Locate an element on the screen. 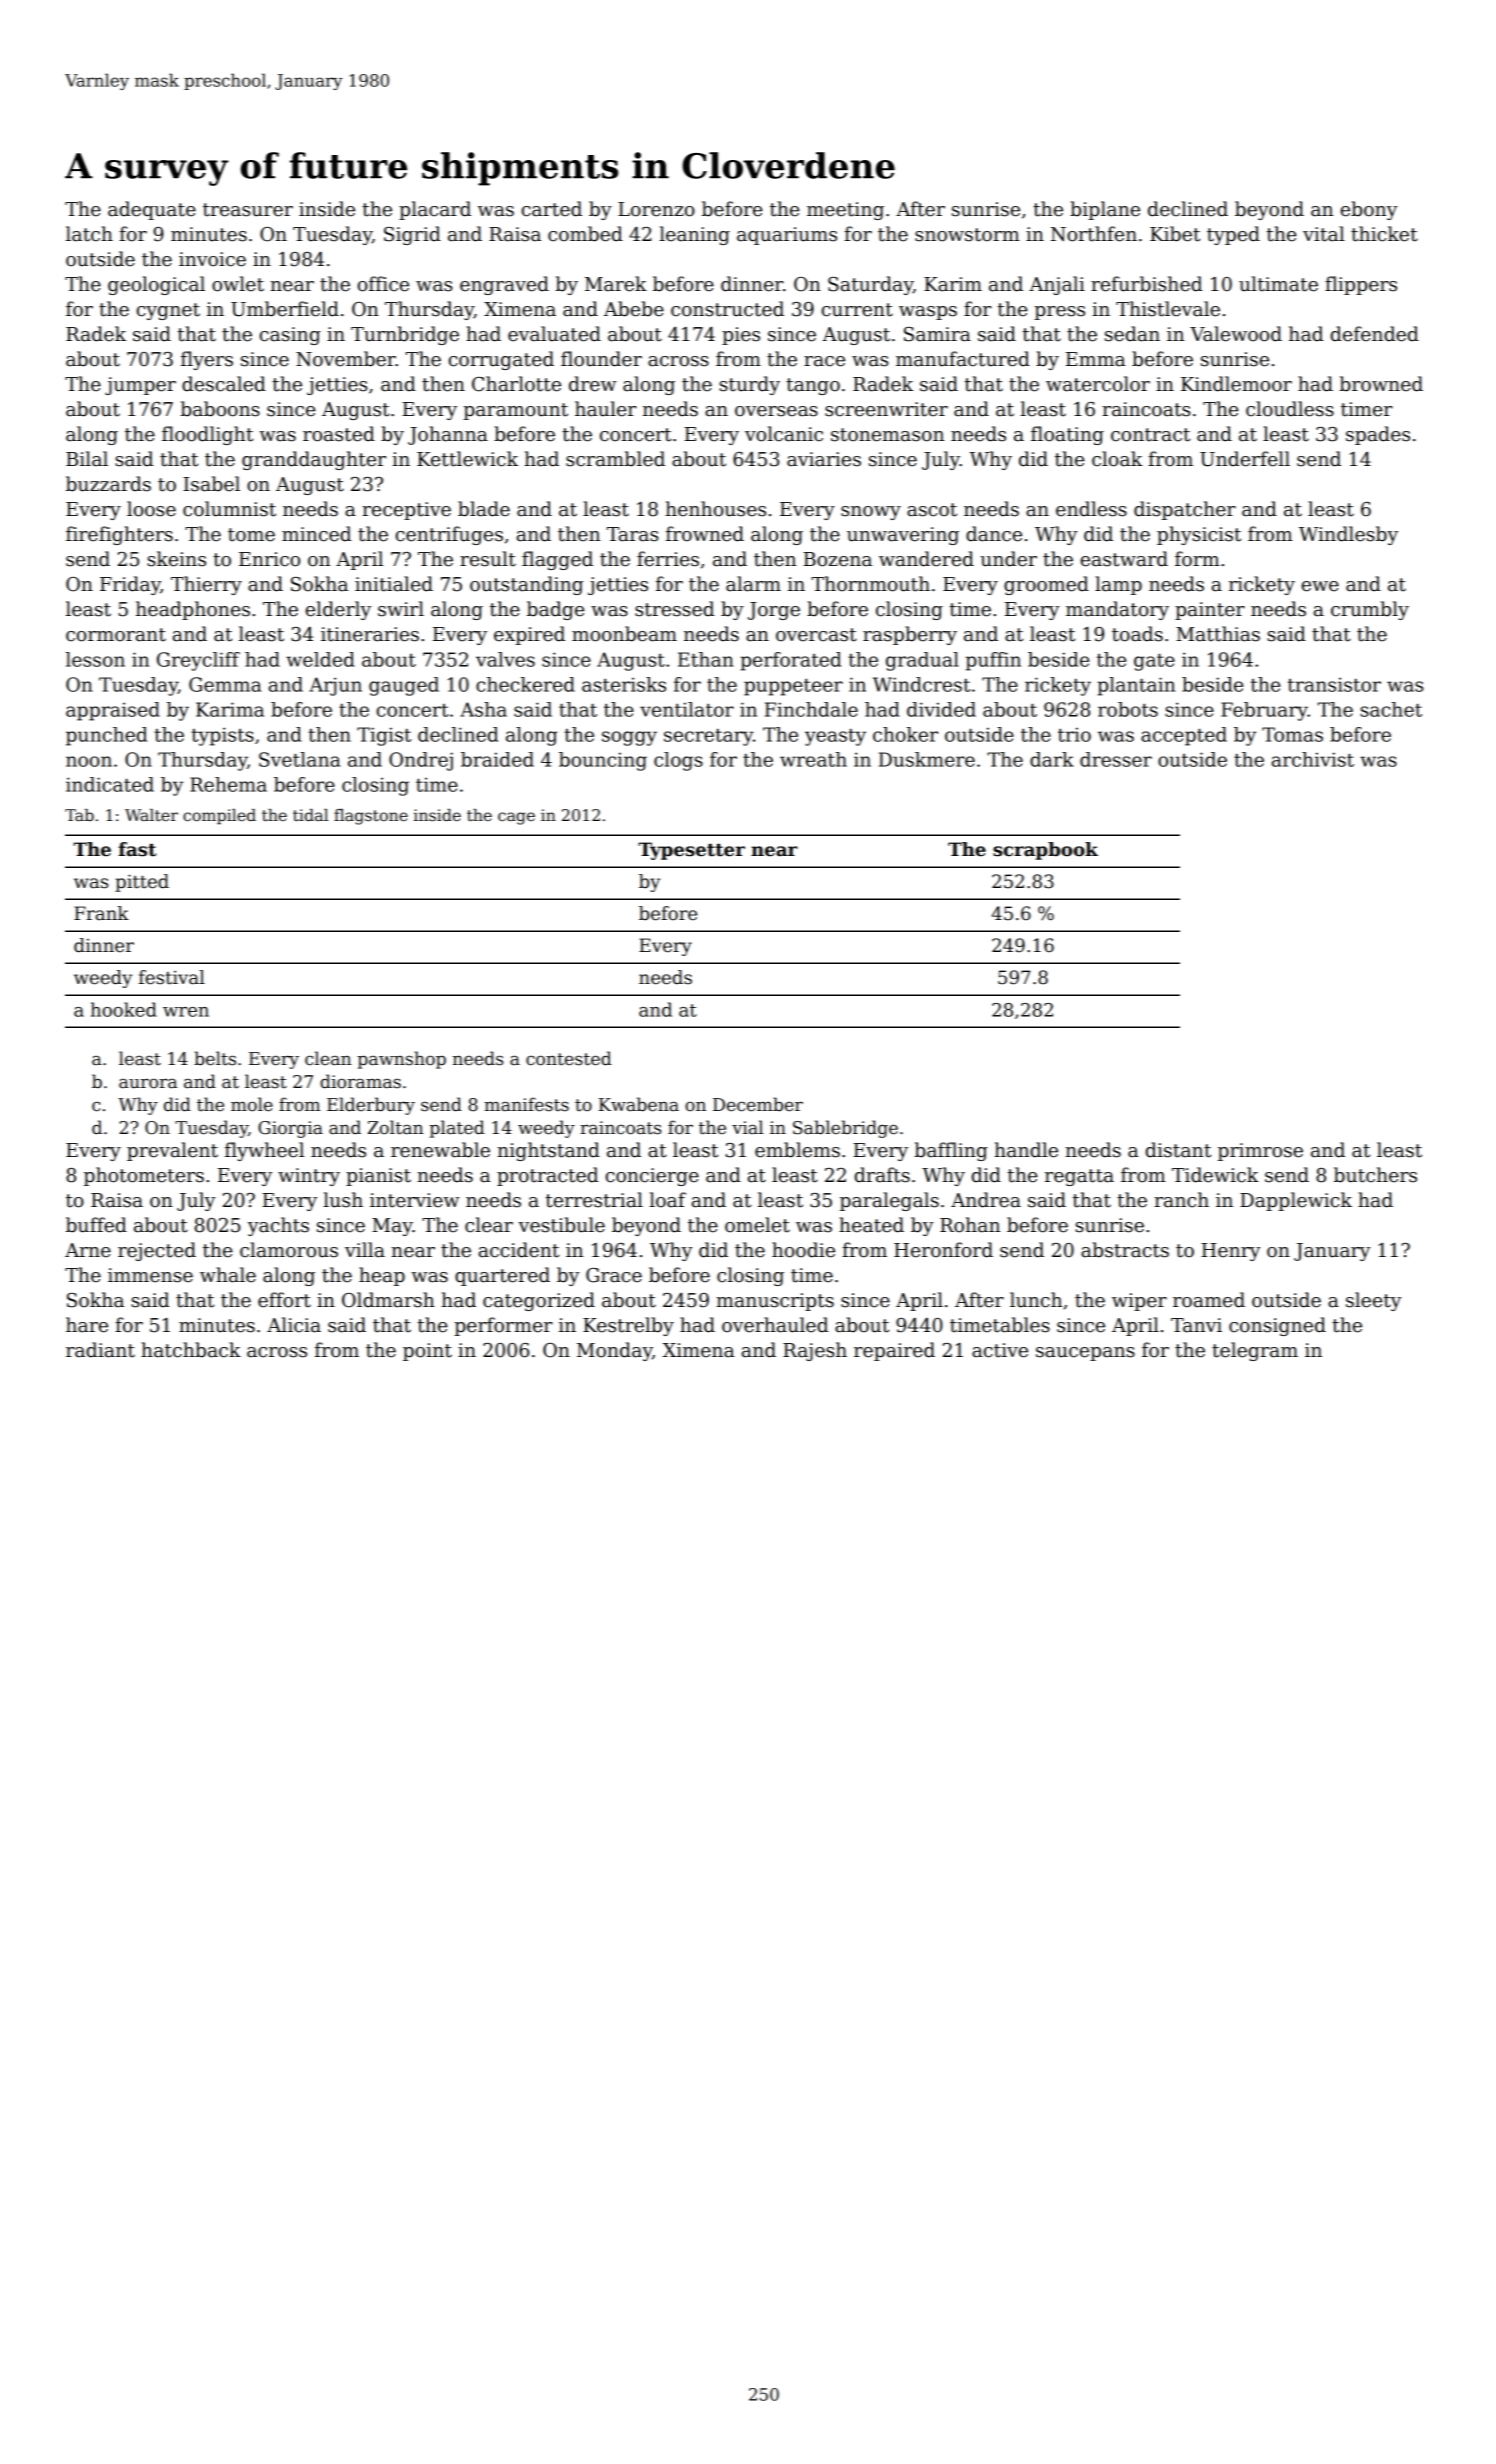  loose is located at coordinates (151, 509).
